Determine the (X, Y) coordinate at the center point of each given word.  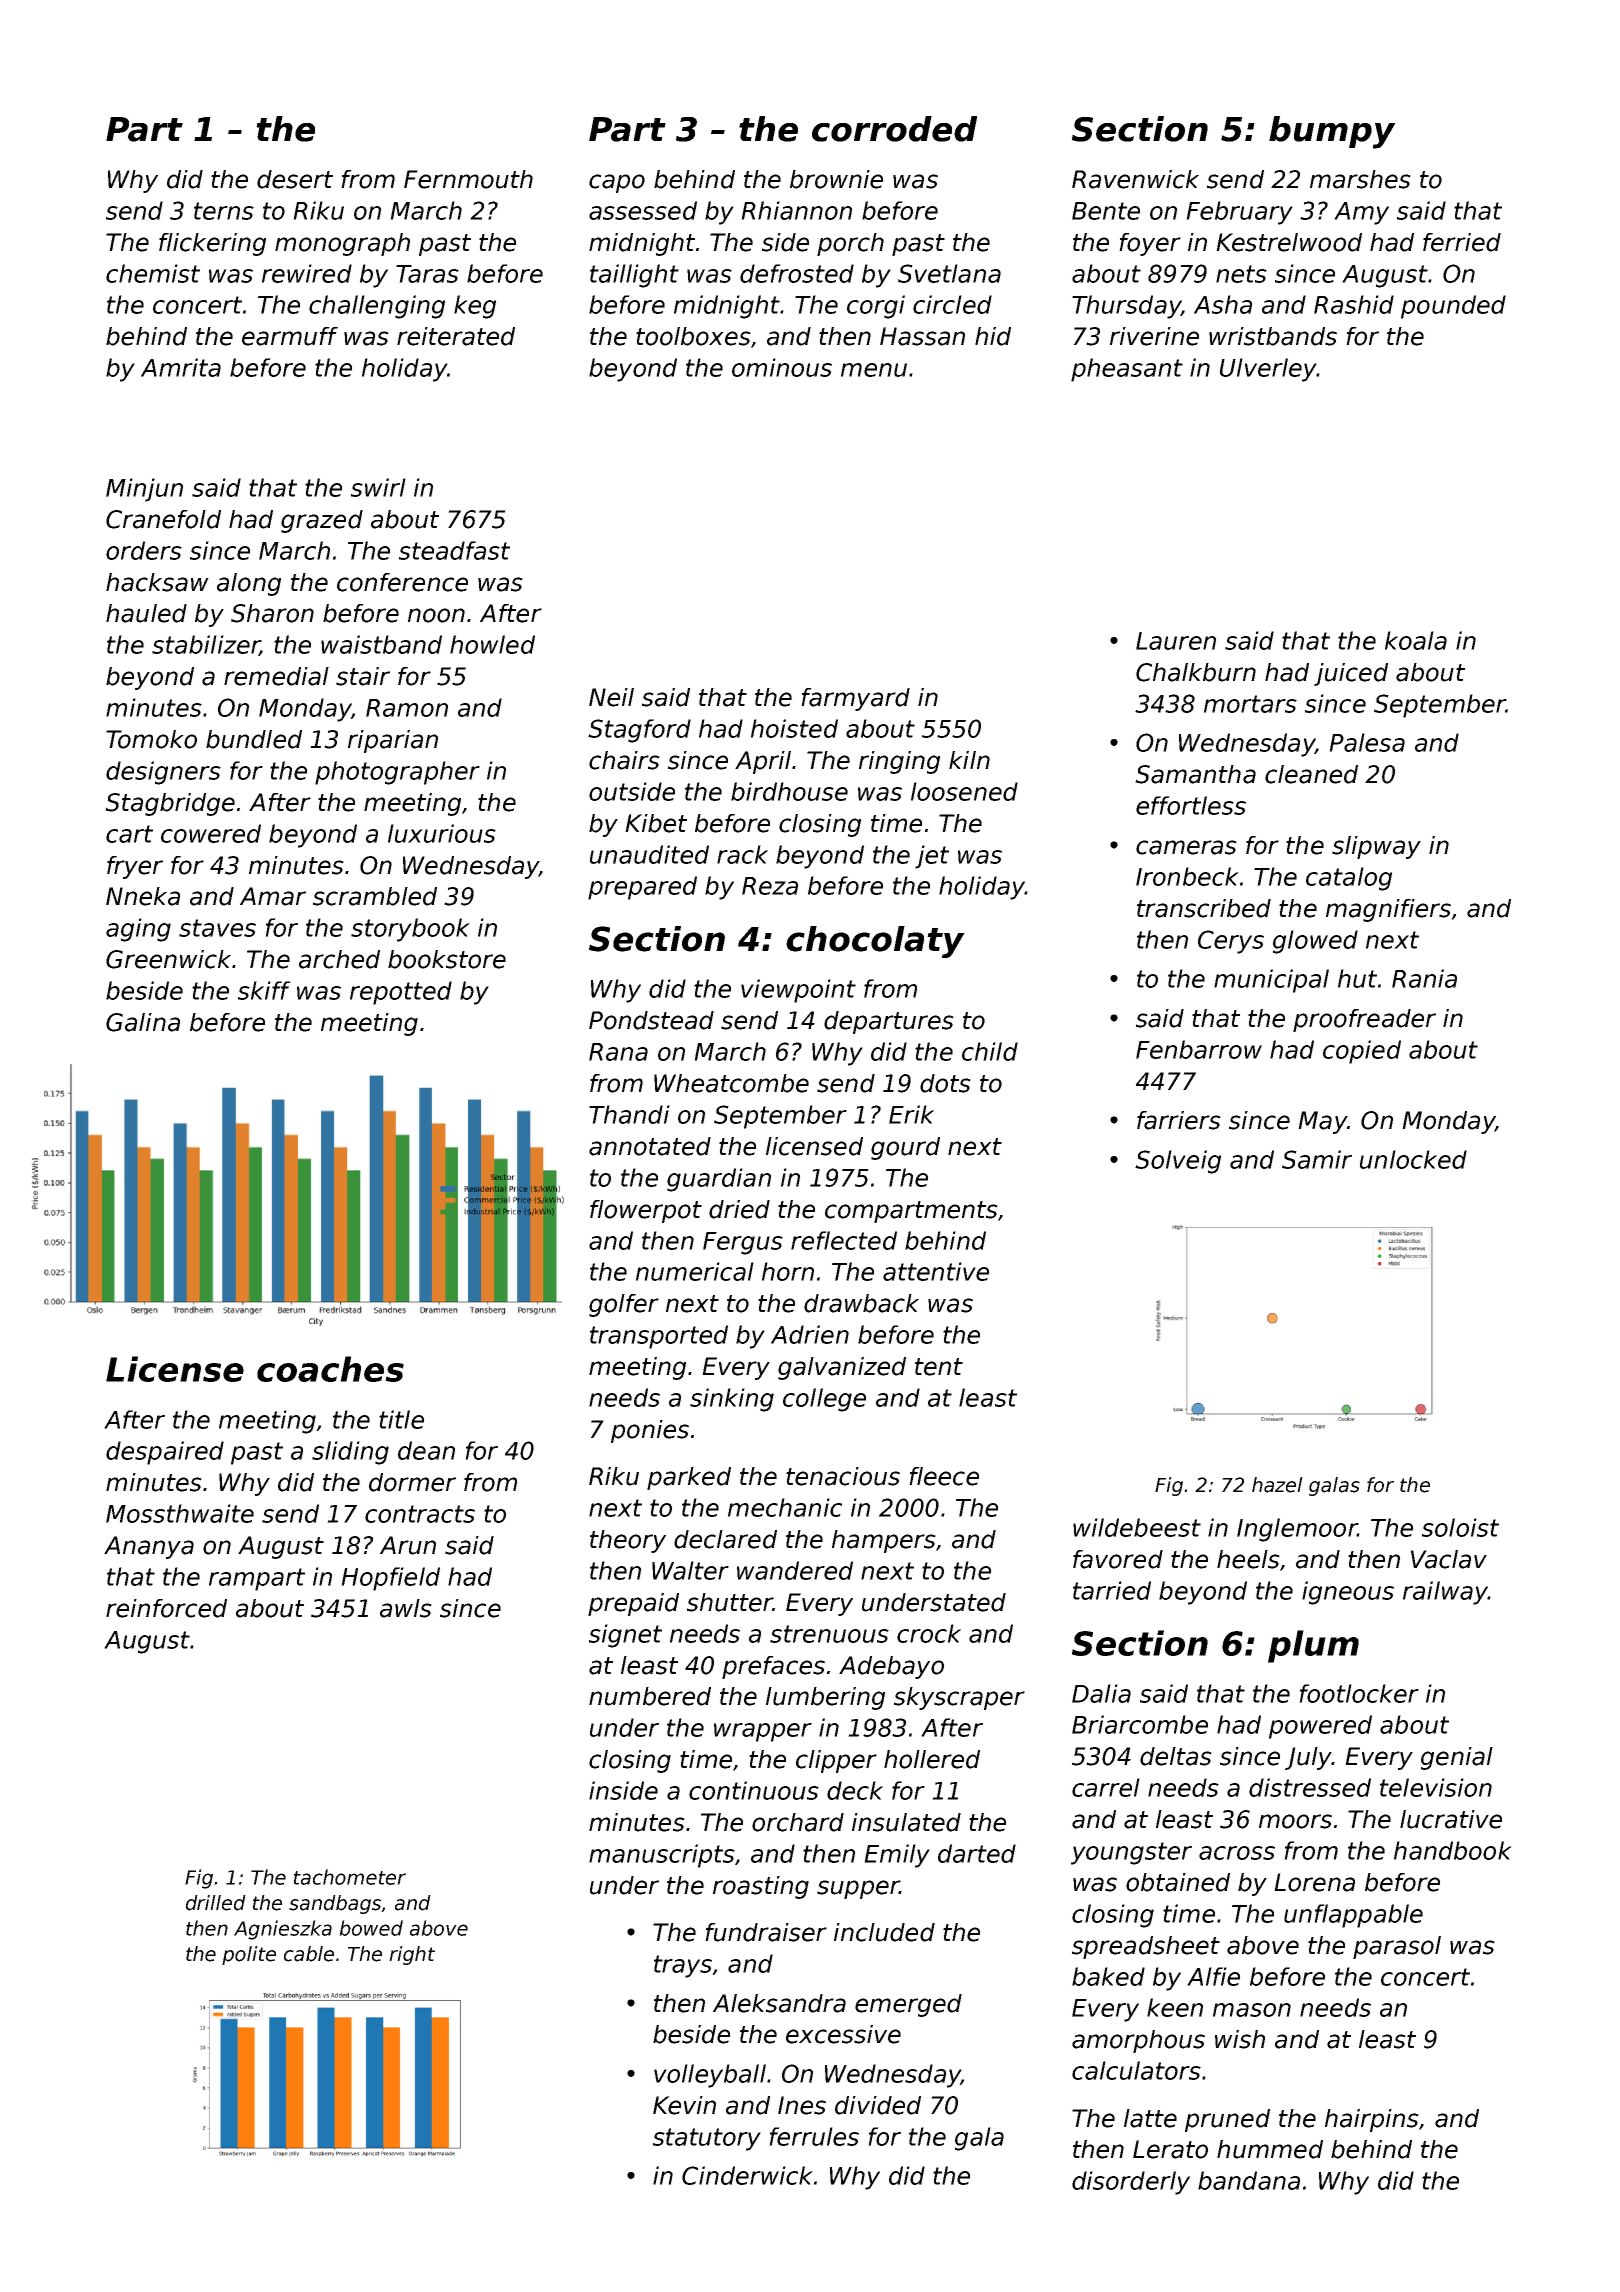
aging (138, 930)
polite (249, 1955)
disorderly (1131, 2183)
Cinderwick (747, 2175)
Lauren (1176, 641)
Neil (611, 697)
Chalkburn (1196, 672)
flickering (212, 244)
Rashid (1354, 304)
